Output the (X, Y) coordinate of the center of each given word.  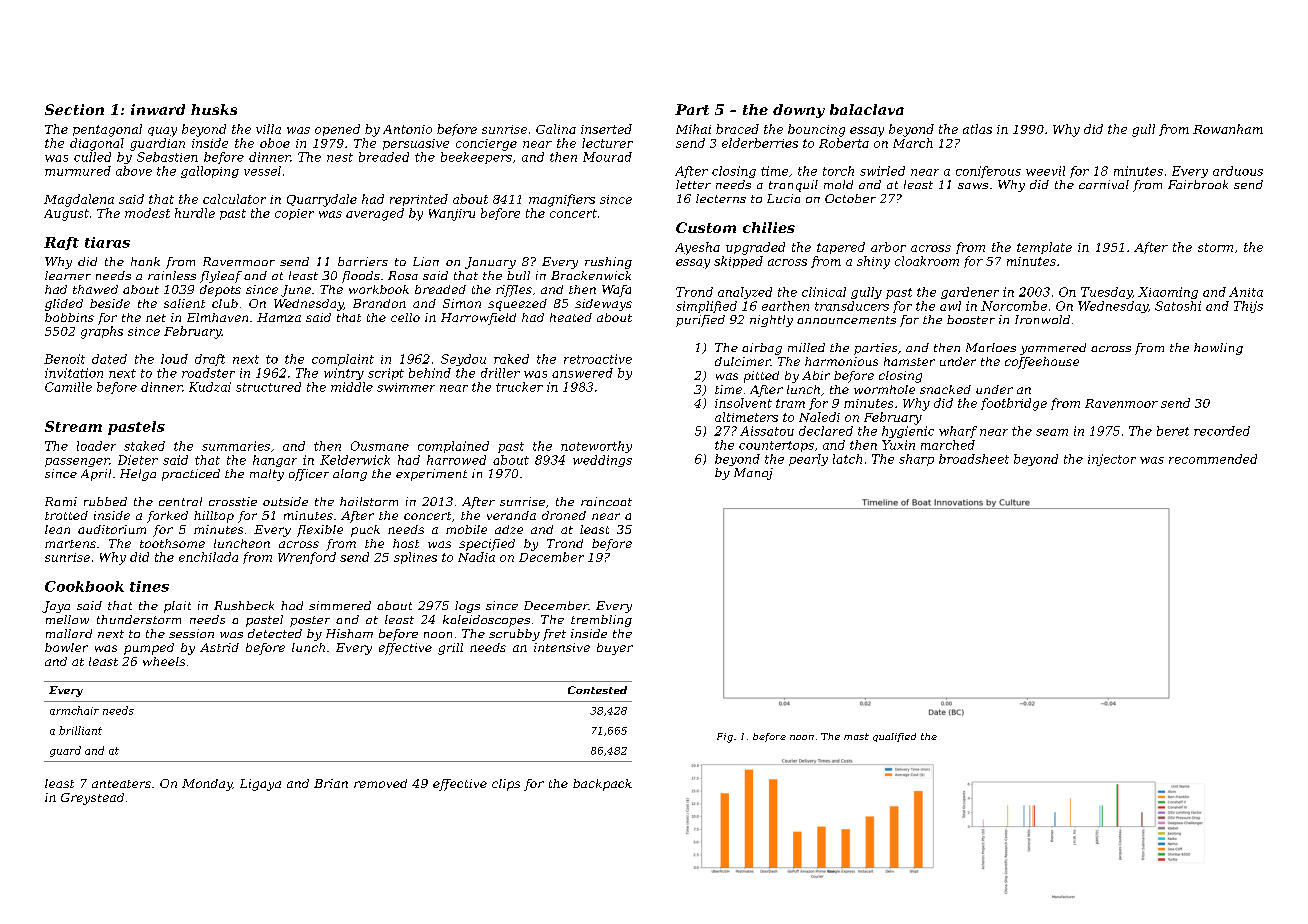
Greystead (92, 799)
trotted (66, 515)
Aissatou (767, 431)
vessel (262, 171)
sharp (916, 460)
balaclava (867, 109)
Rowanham (1228, 129)
